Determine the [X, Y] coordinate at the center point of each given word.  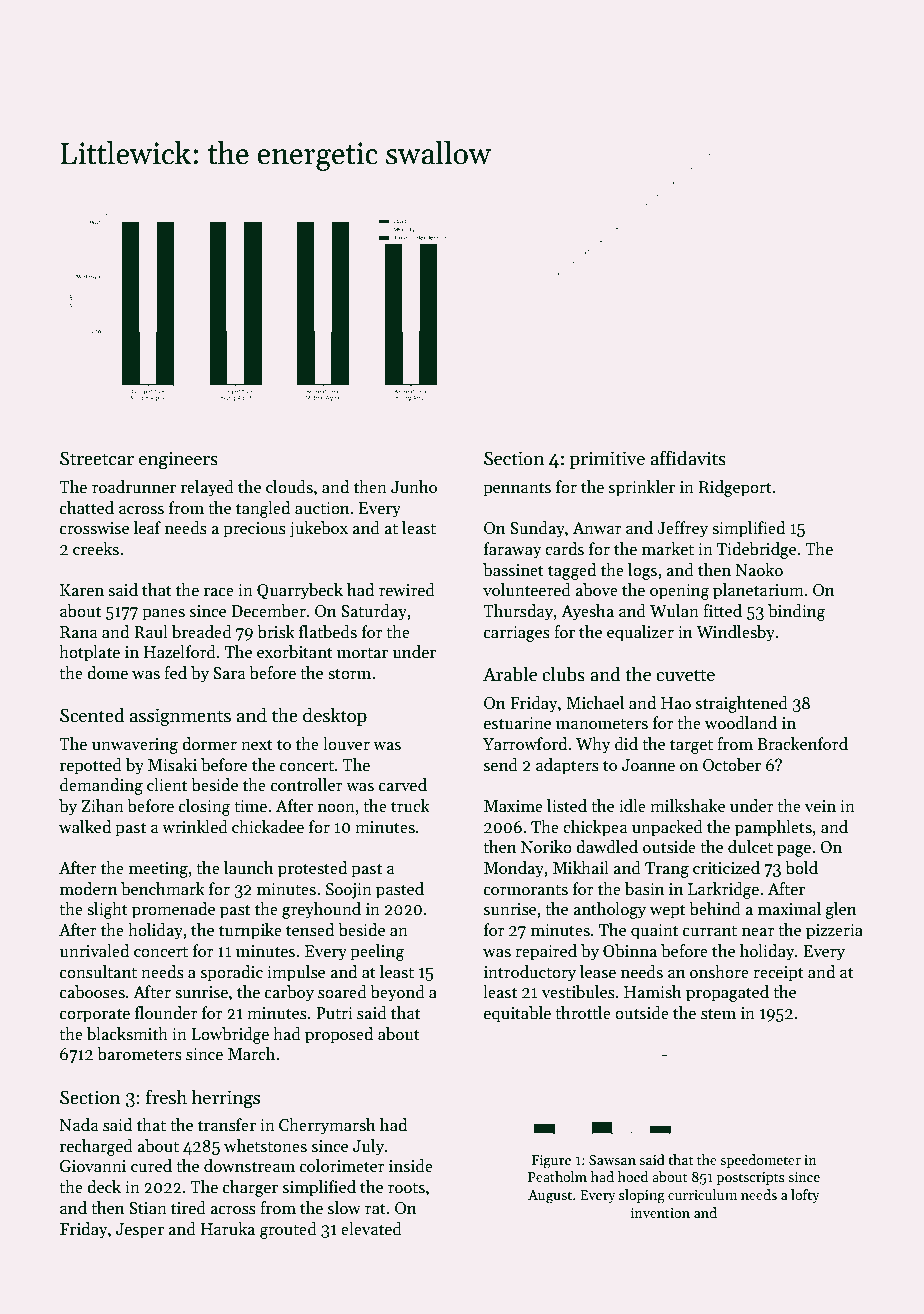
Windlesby [735, 633]
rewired [407, 590]
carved [403, 785]
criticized [726, 868]
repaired [546, 952]
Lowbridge [230, 1035]
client [167, 785]
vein [820, 806]
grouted [288, 1230]
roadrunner [134, 487]
